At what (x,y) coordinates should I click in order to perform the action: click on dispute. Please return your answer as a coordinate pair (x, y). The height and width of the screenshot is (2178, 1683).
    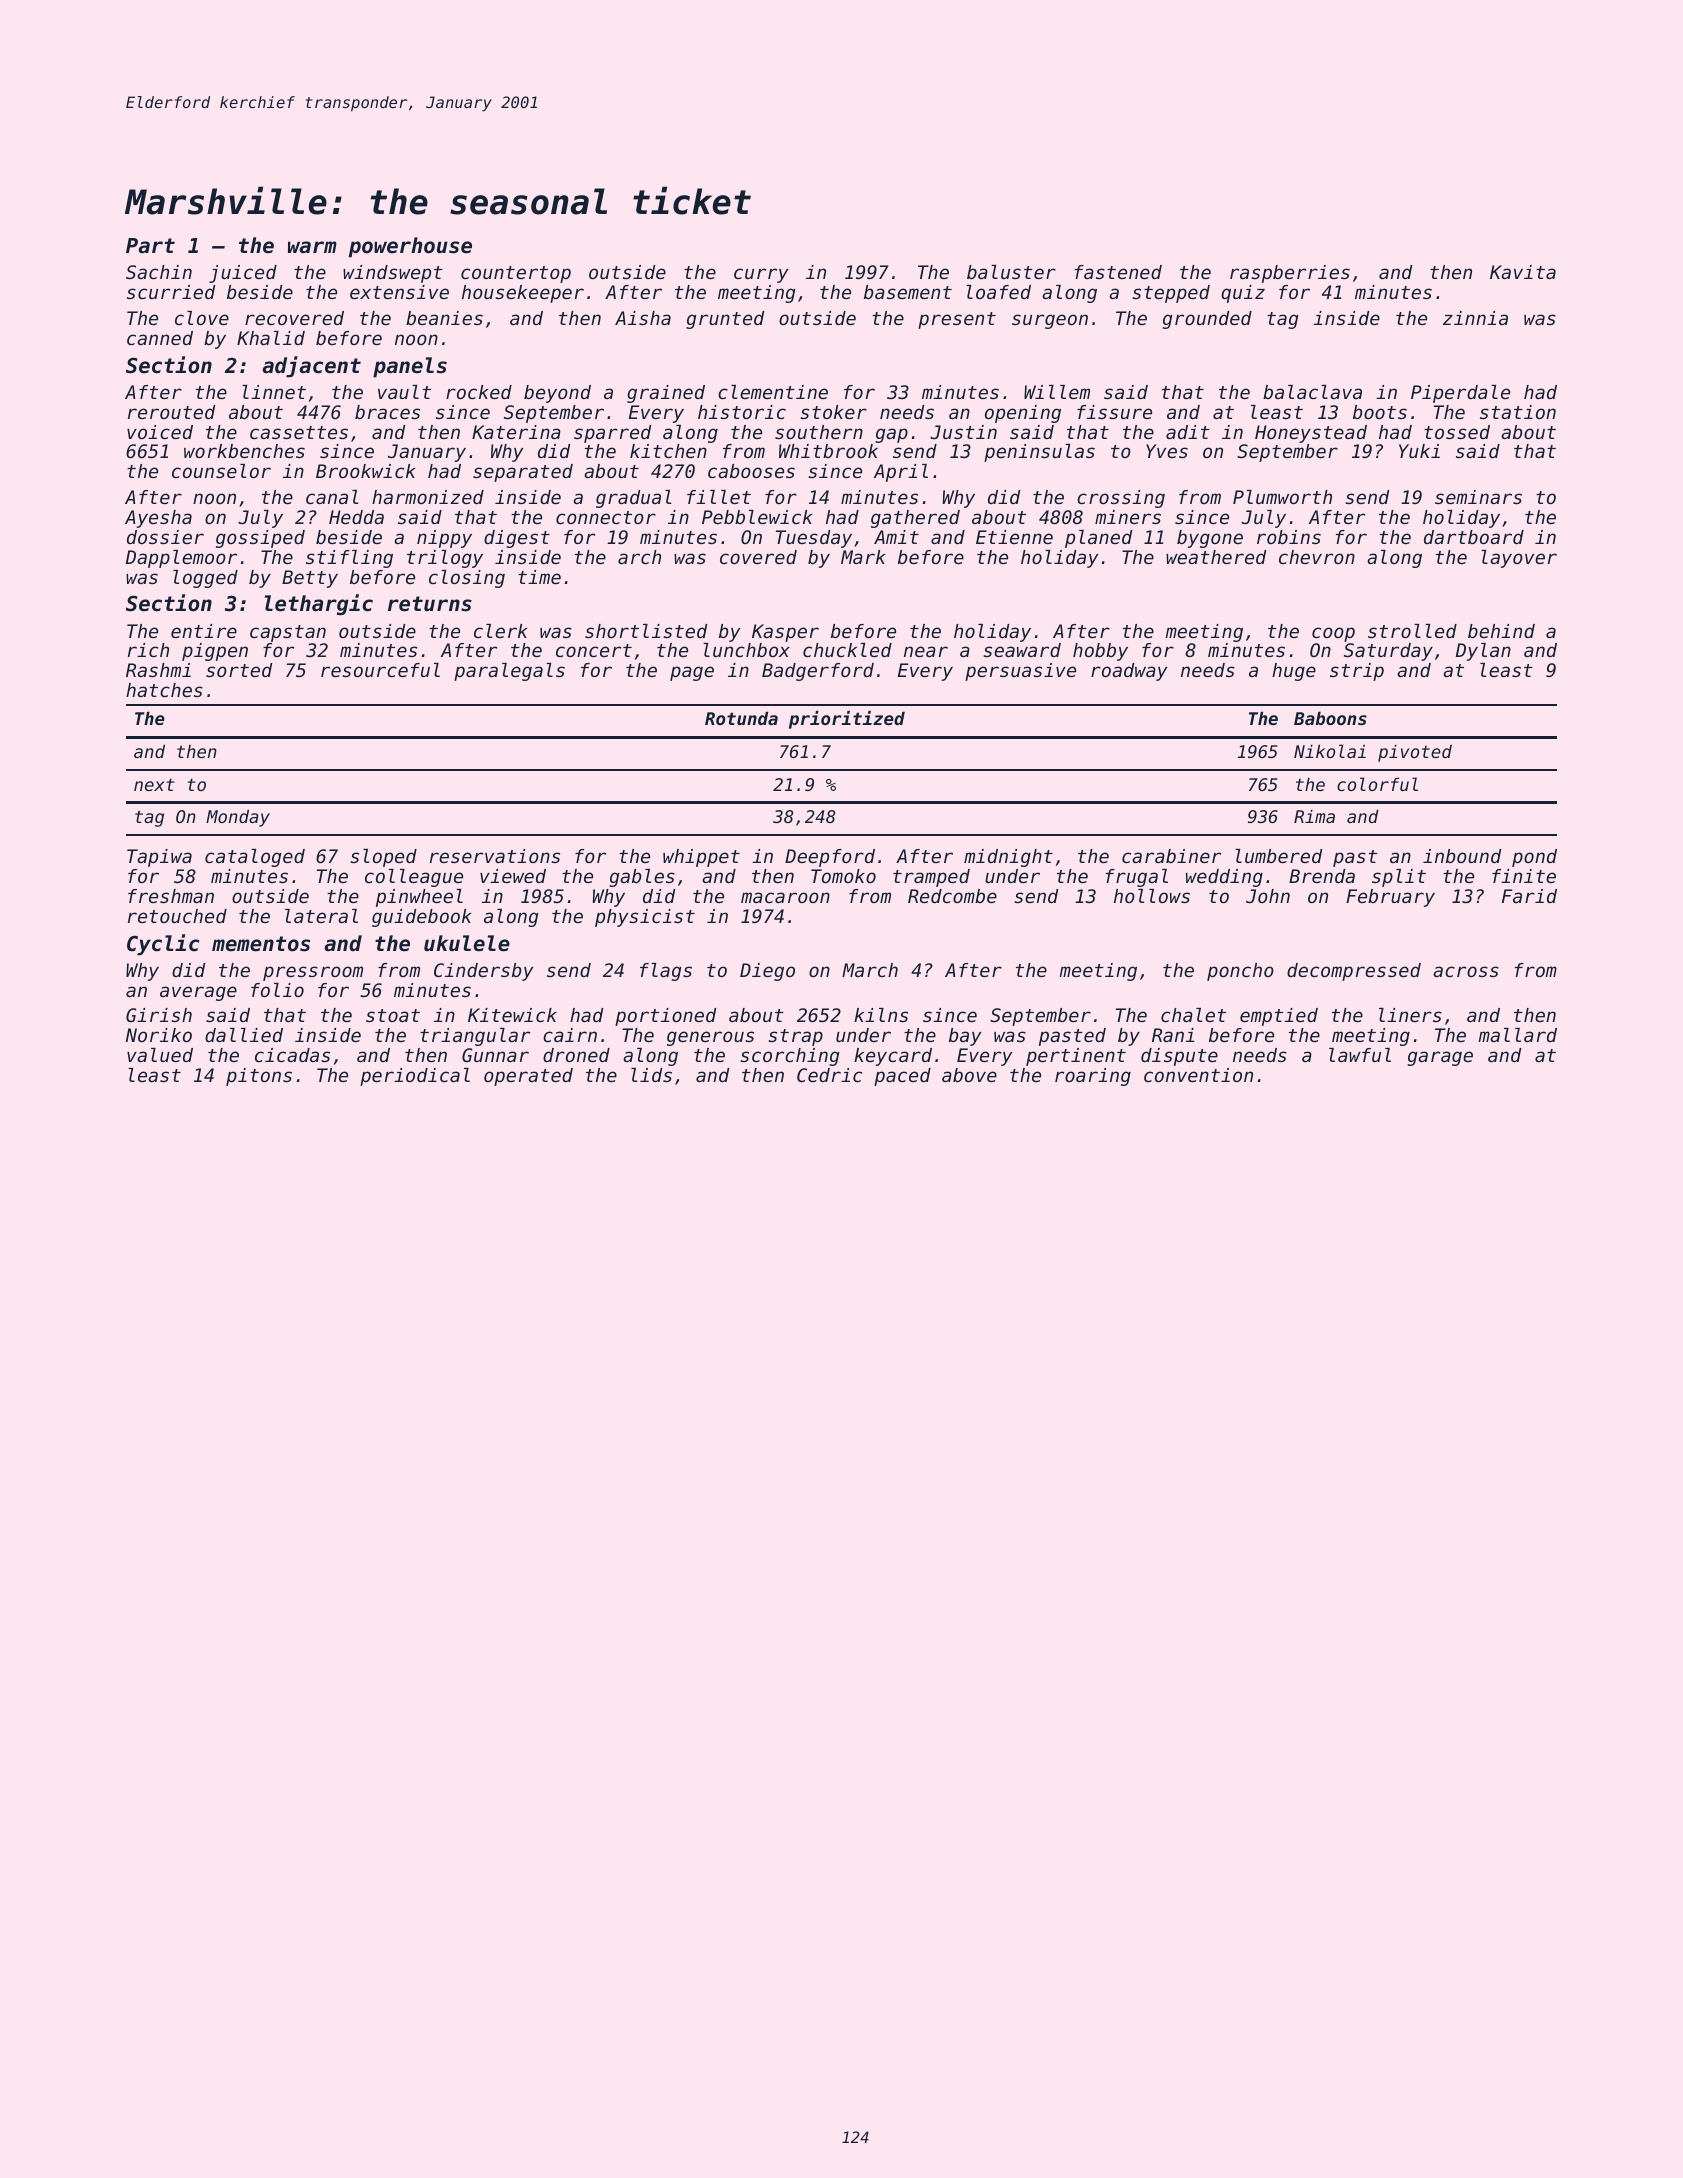
    Looking at the image, I should click on (1179, 1057).
